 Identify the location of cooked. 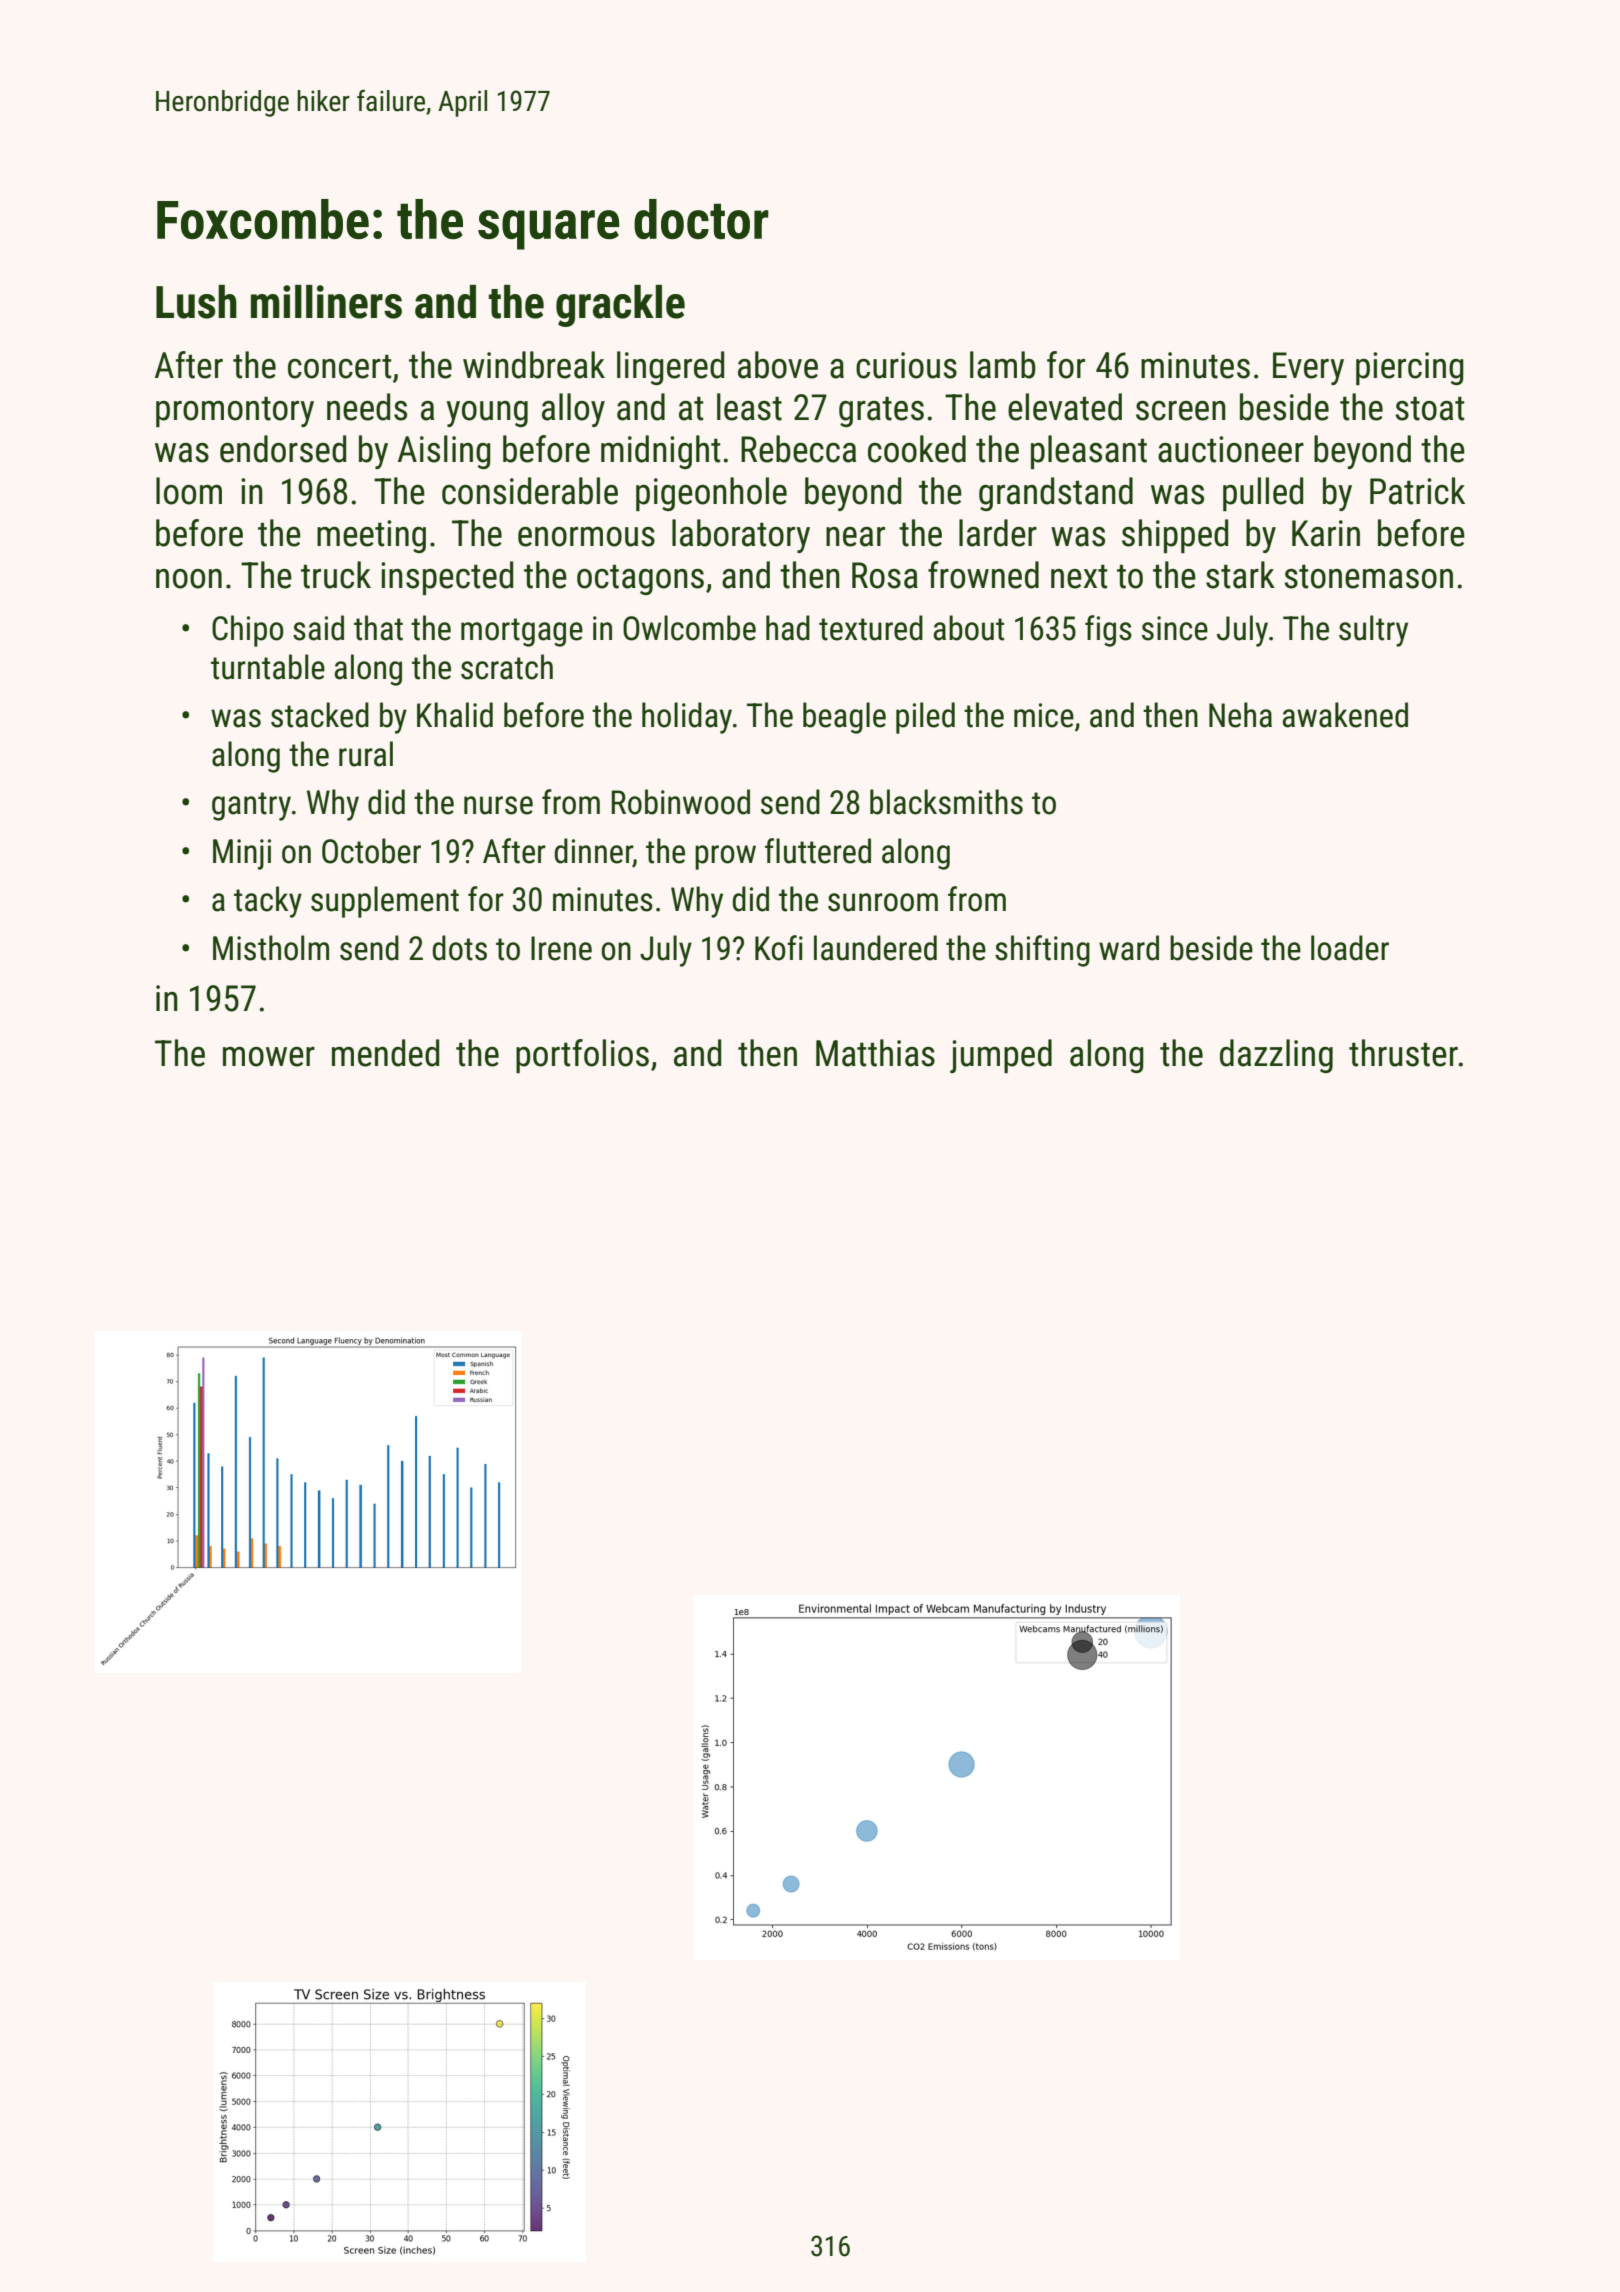
(917, 449).
